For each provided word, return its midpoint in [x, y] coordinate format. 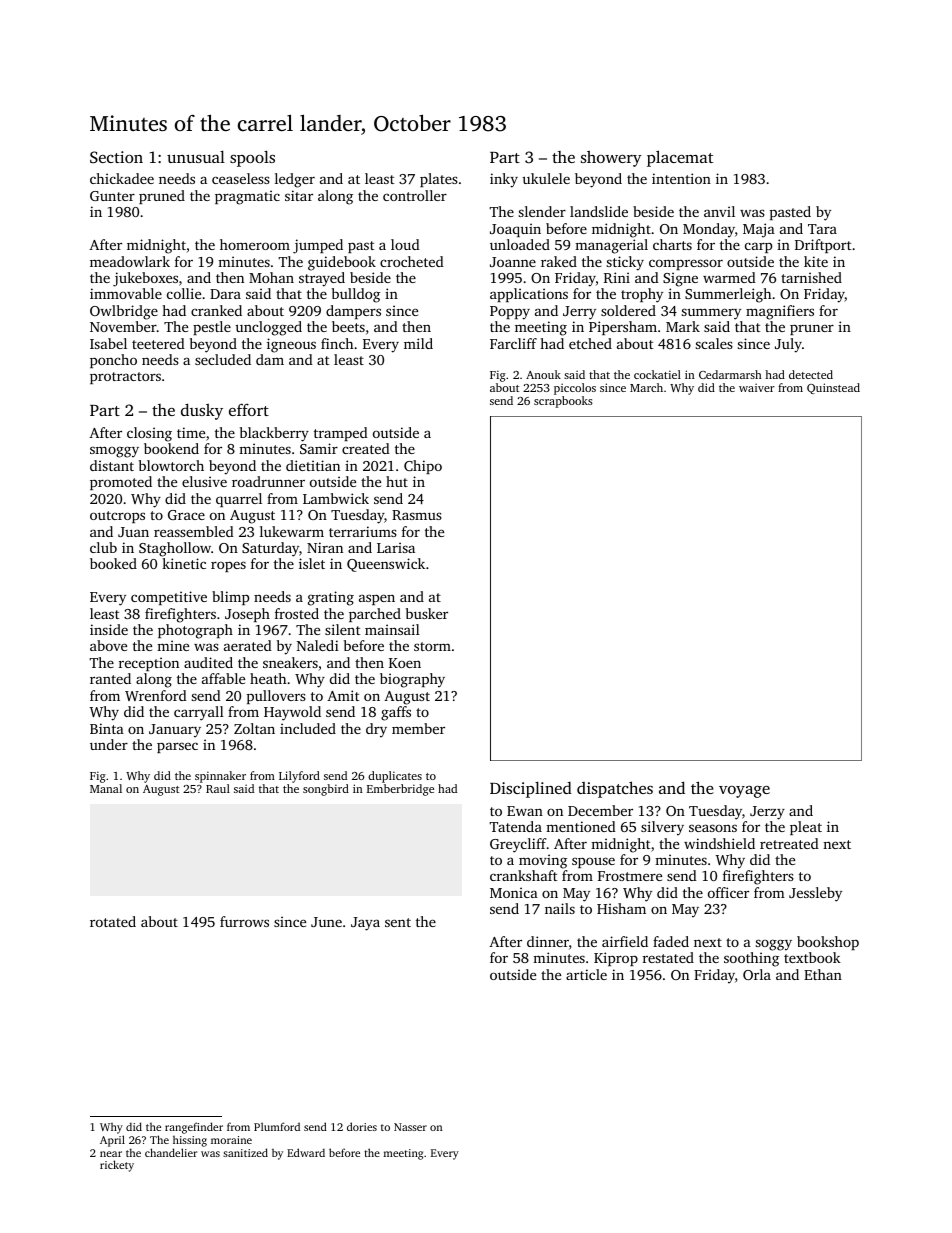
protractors [125, 378]
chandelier [171, 1152]
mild [418, 343]
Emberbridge [400, 790]
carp [758, 247]
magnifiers [780, 312]
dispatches [615, 789]
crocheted [412, 261]
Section [116, 157]
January [175, 730]
